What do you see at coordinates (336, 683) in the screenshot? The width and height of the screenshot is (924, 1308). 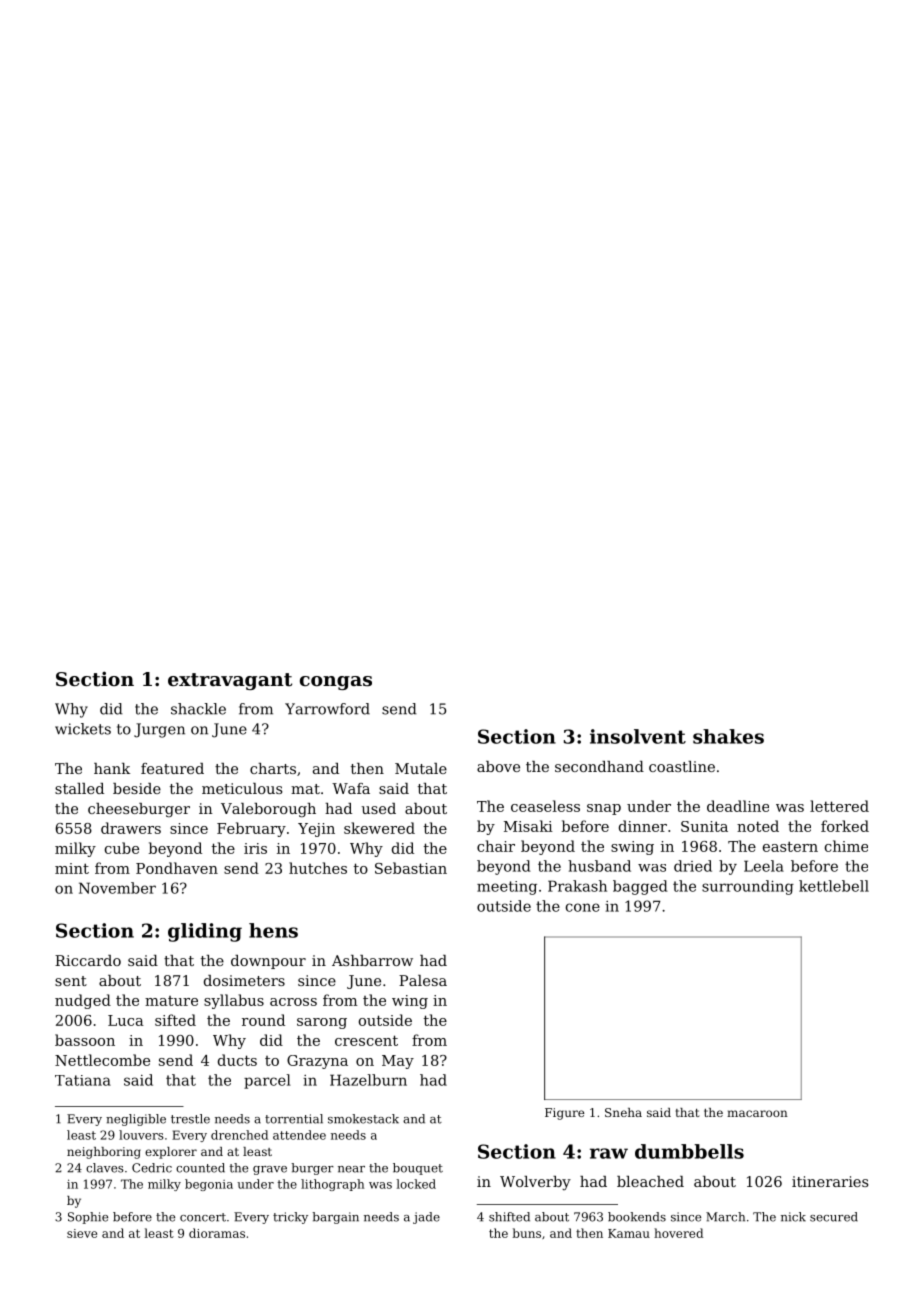 I see `congas` at bounding box center [336, 683].
